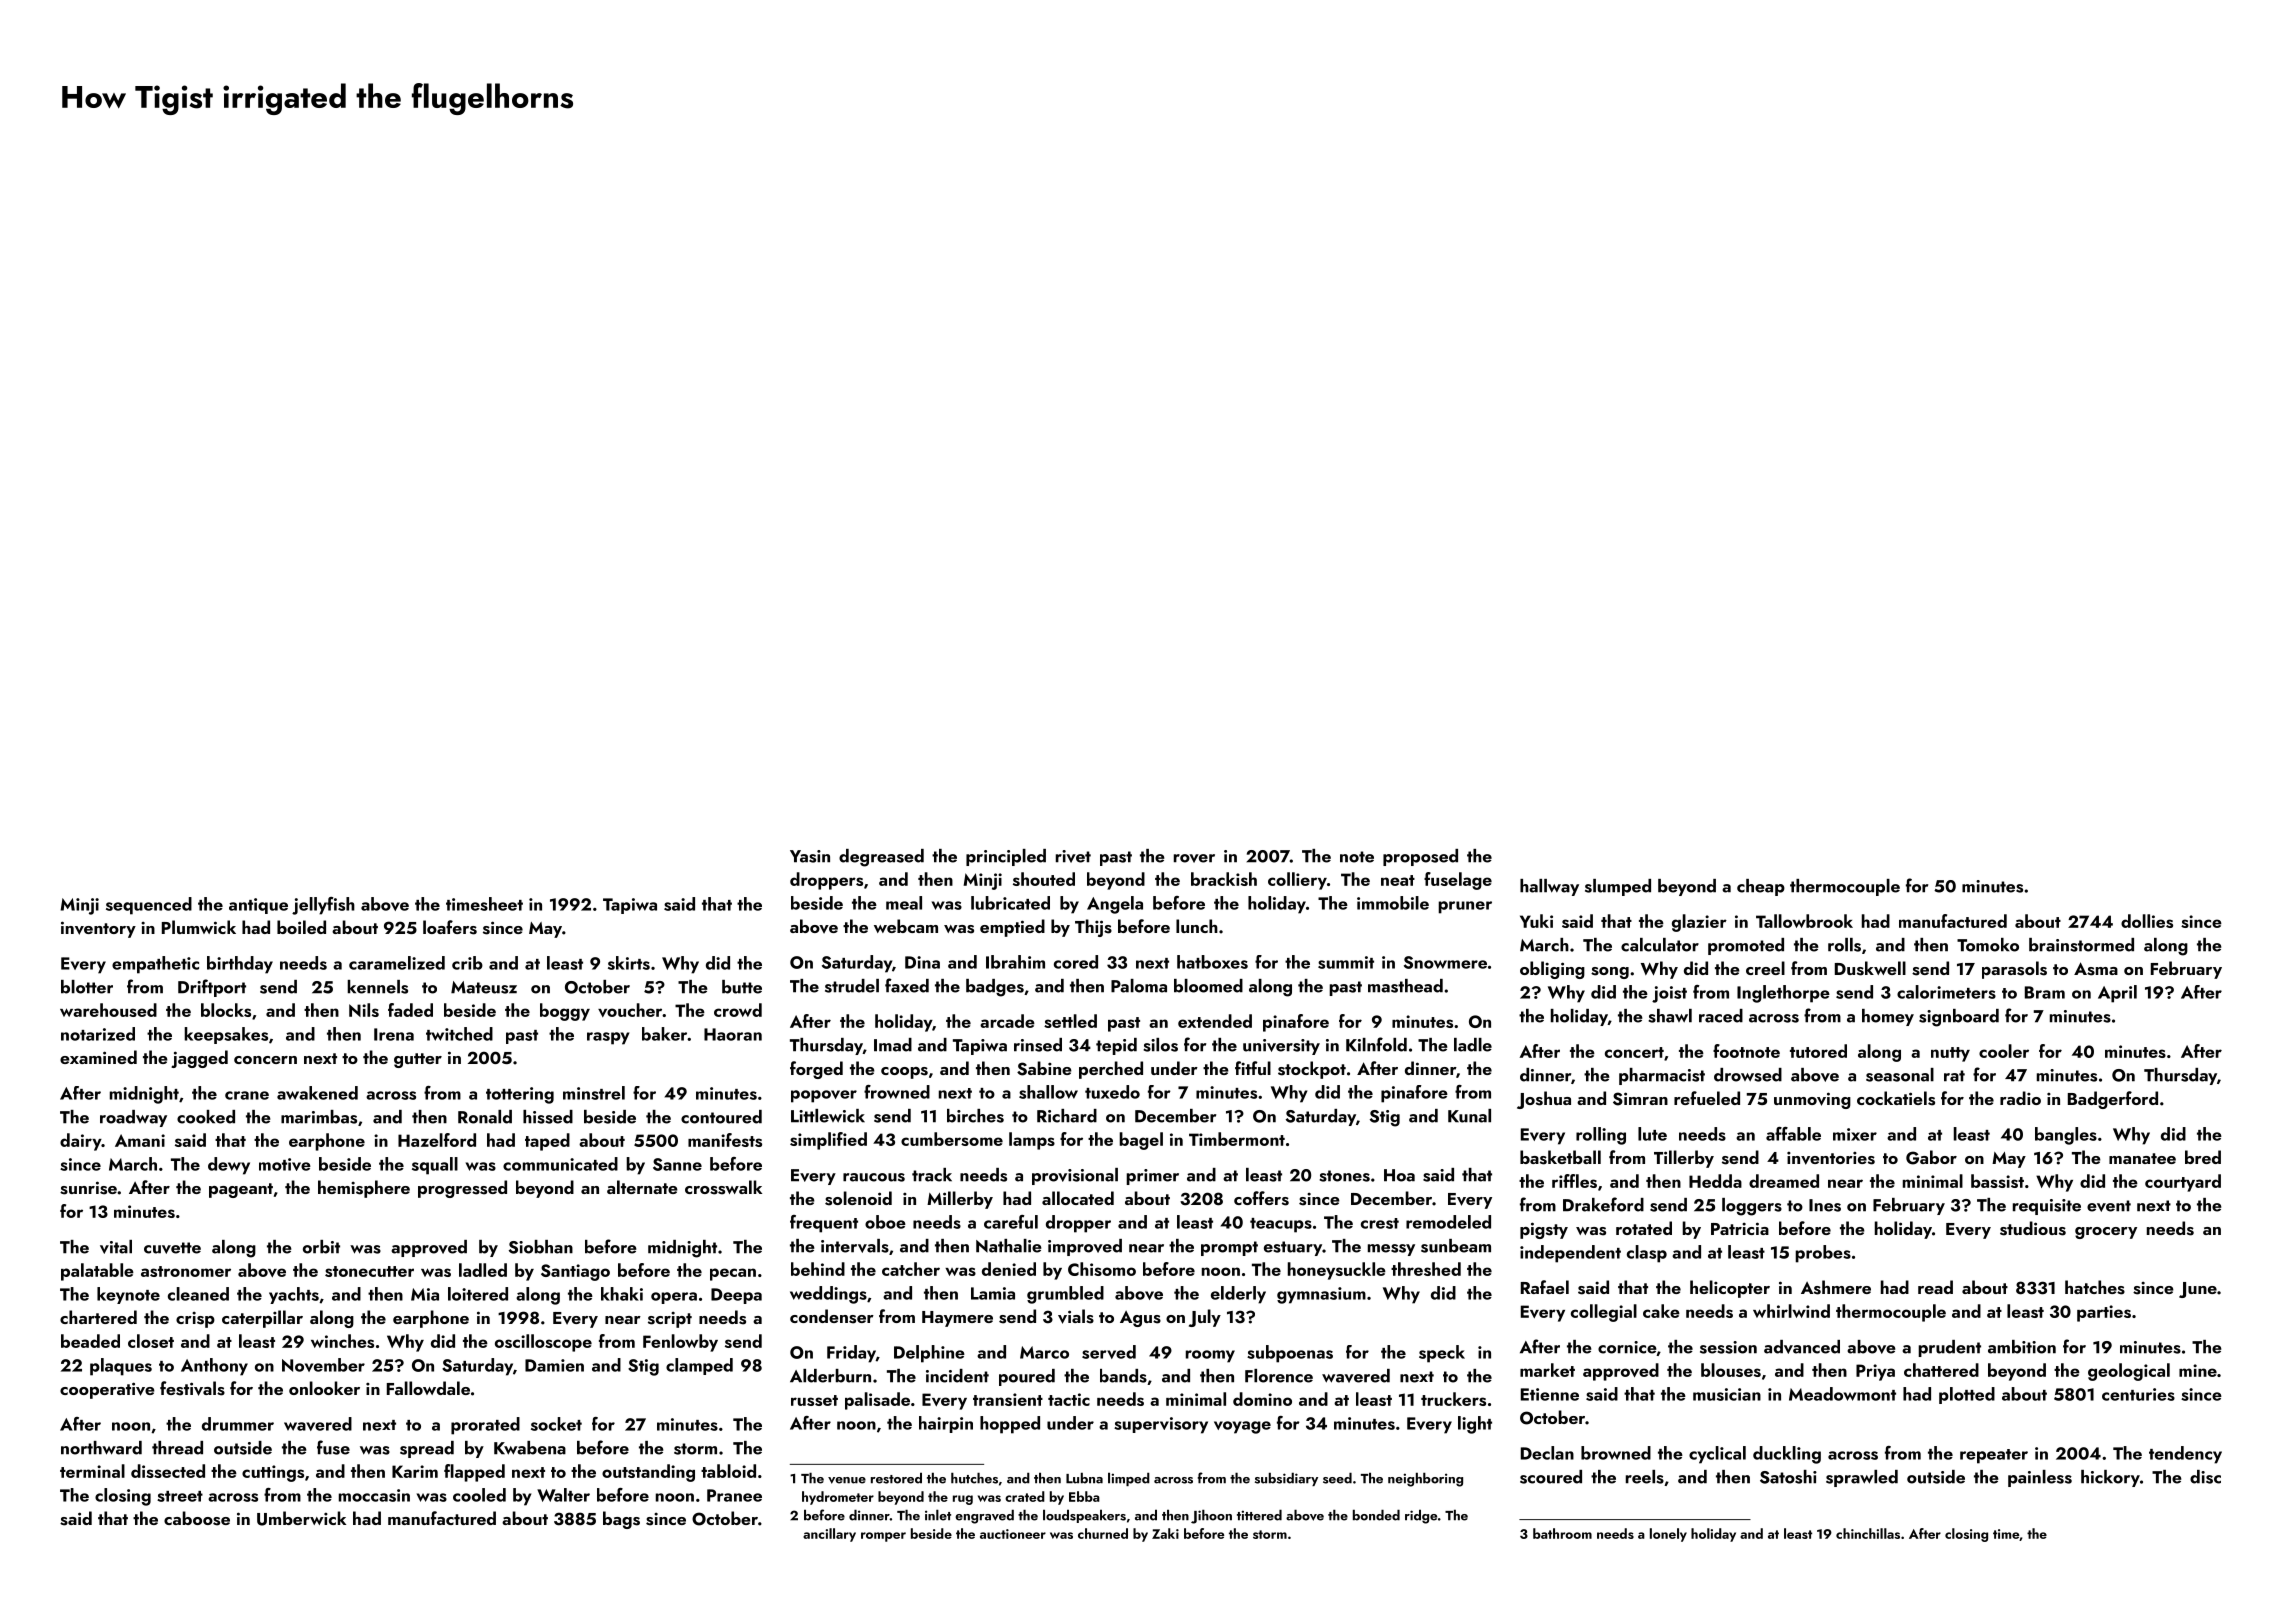  Describe the element at coordinates (1868, 1533) in the screenshot. I see `chinchillas` at that location.
